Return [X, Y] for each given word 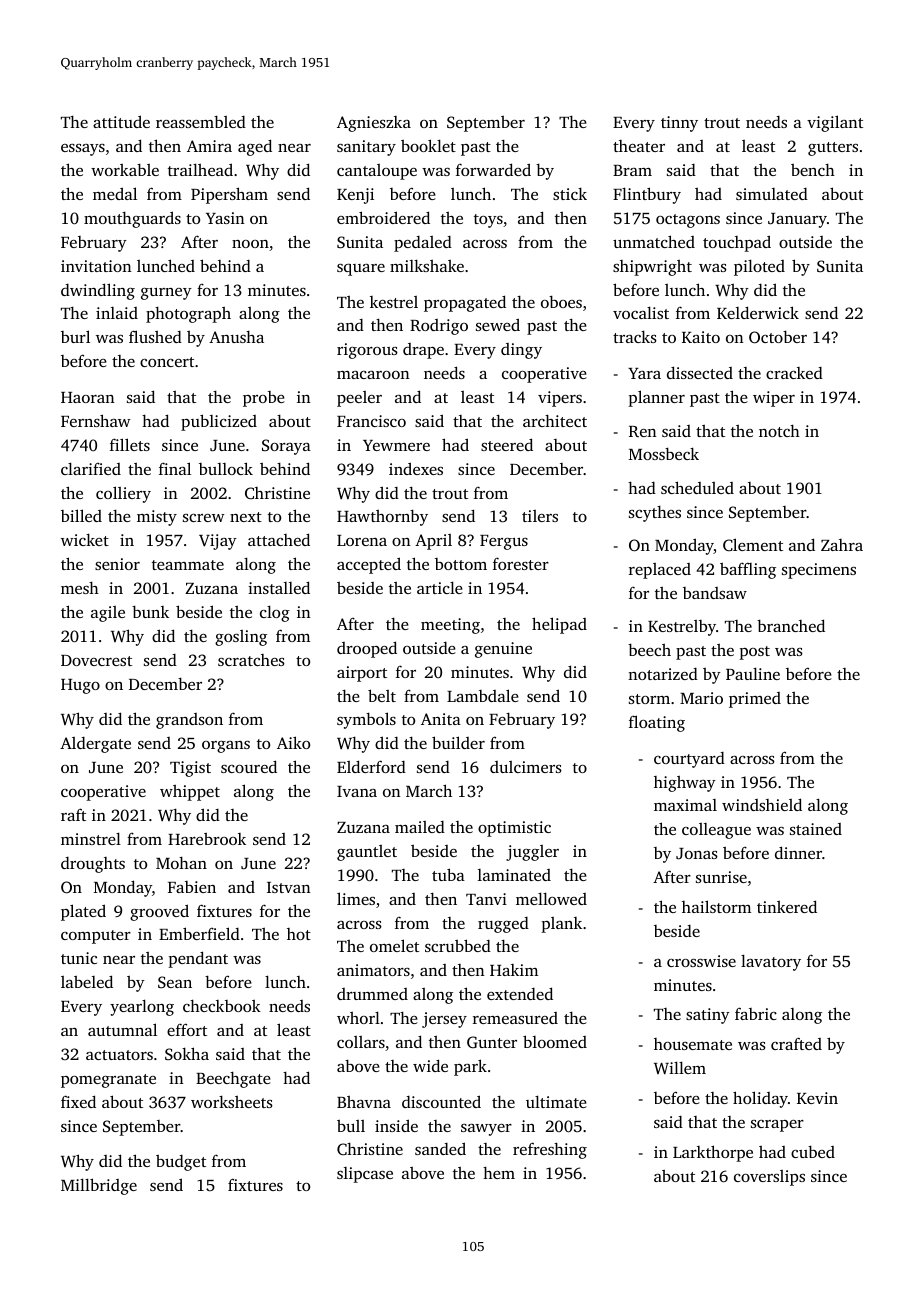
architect [555, 421]
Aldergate [95, 745]
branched [791, 625]
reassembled [201, 121]
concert [167, 362]
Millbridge [99, 1186]
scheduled [697, 487]
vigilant [835, 123]
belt [382, 695]
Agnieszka [374, 124]
